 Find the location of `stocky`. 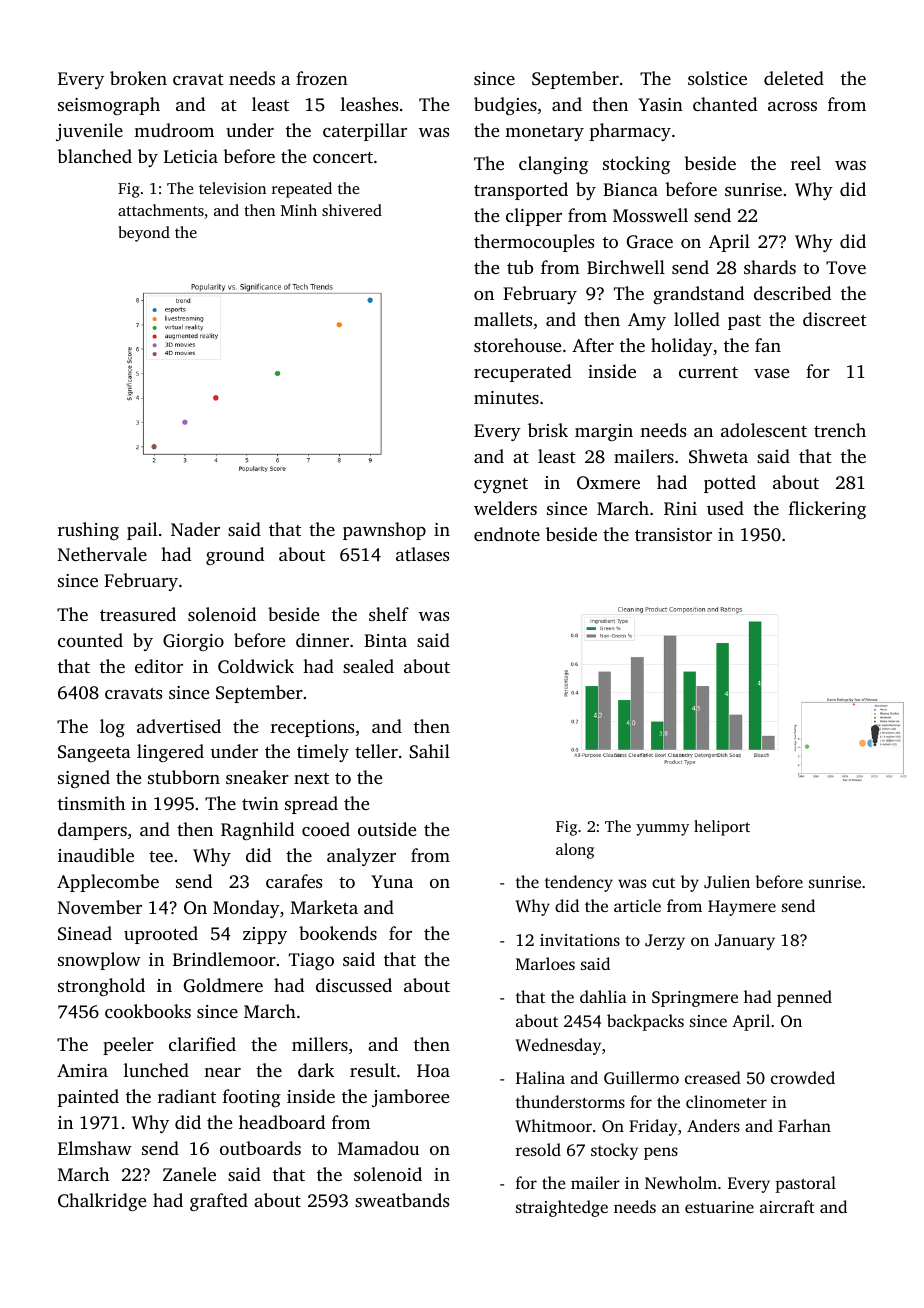

stocky is located at coordinates (614, 1151).
